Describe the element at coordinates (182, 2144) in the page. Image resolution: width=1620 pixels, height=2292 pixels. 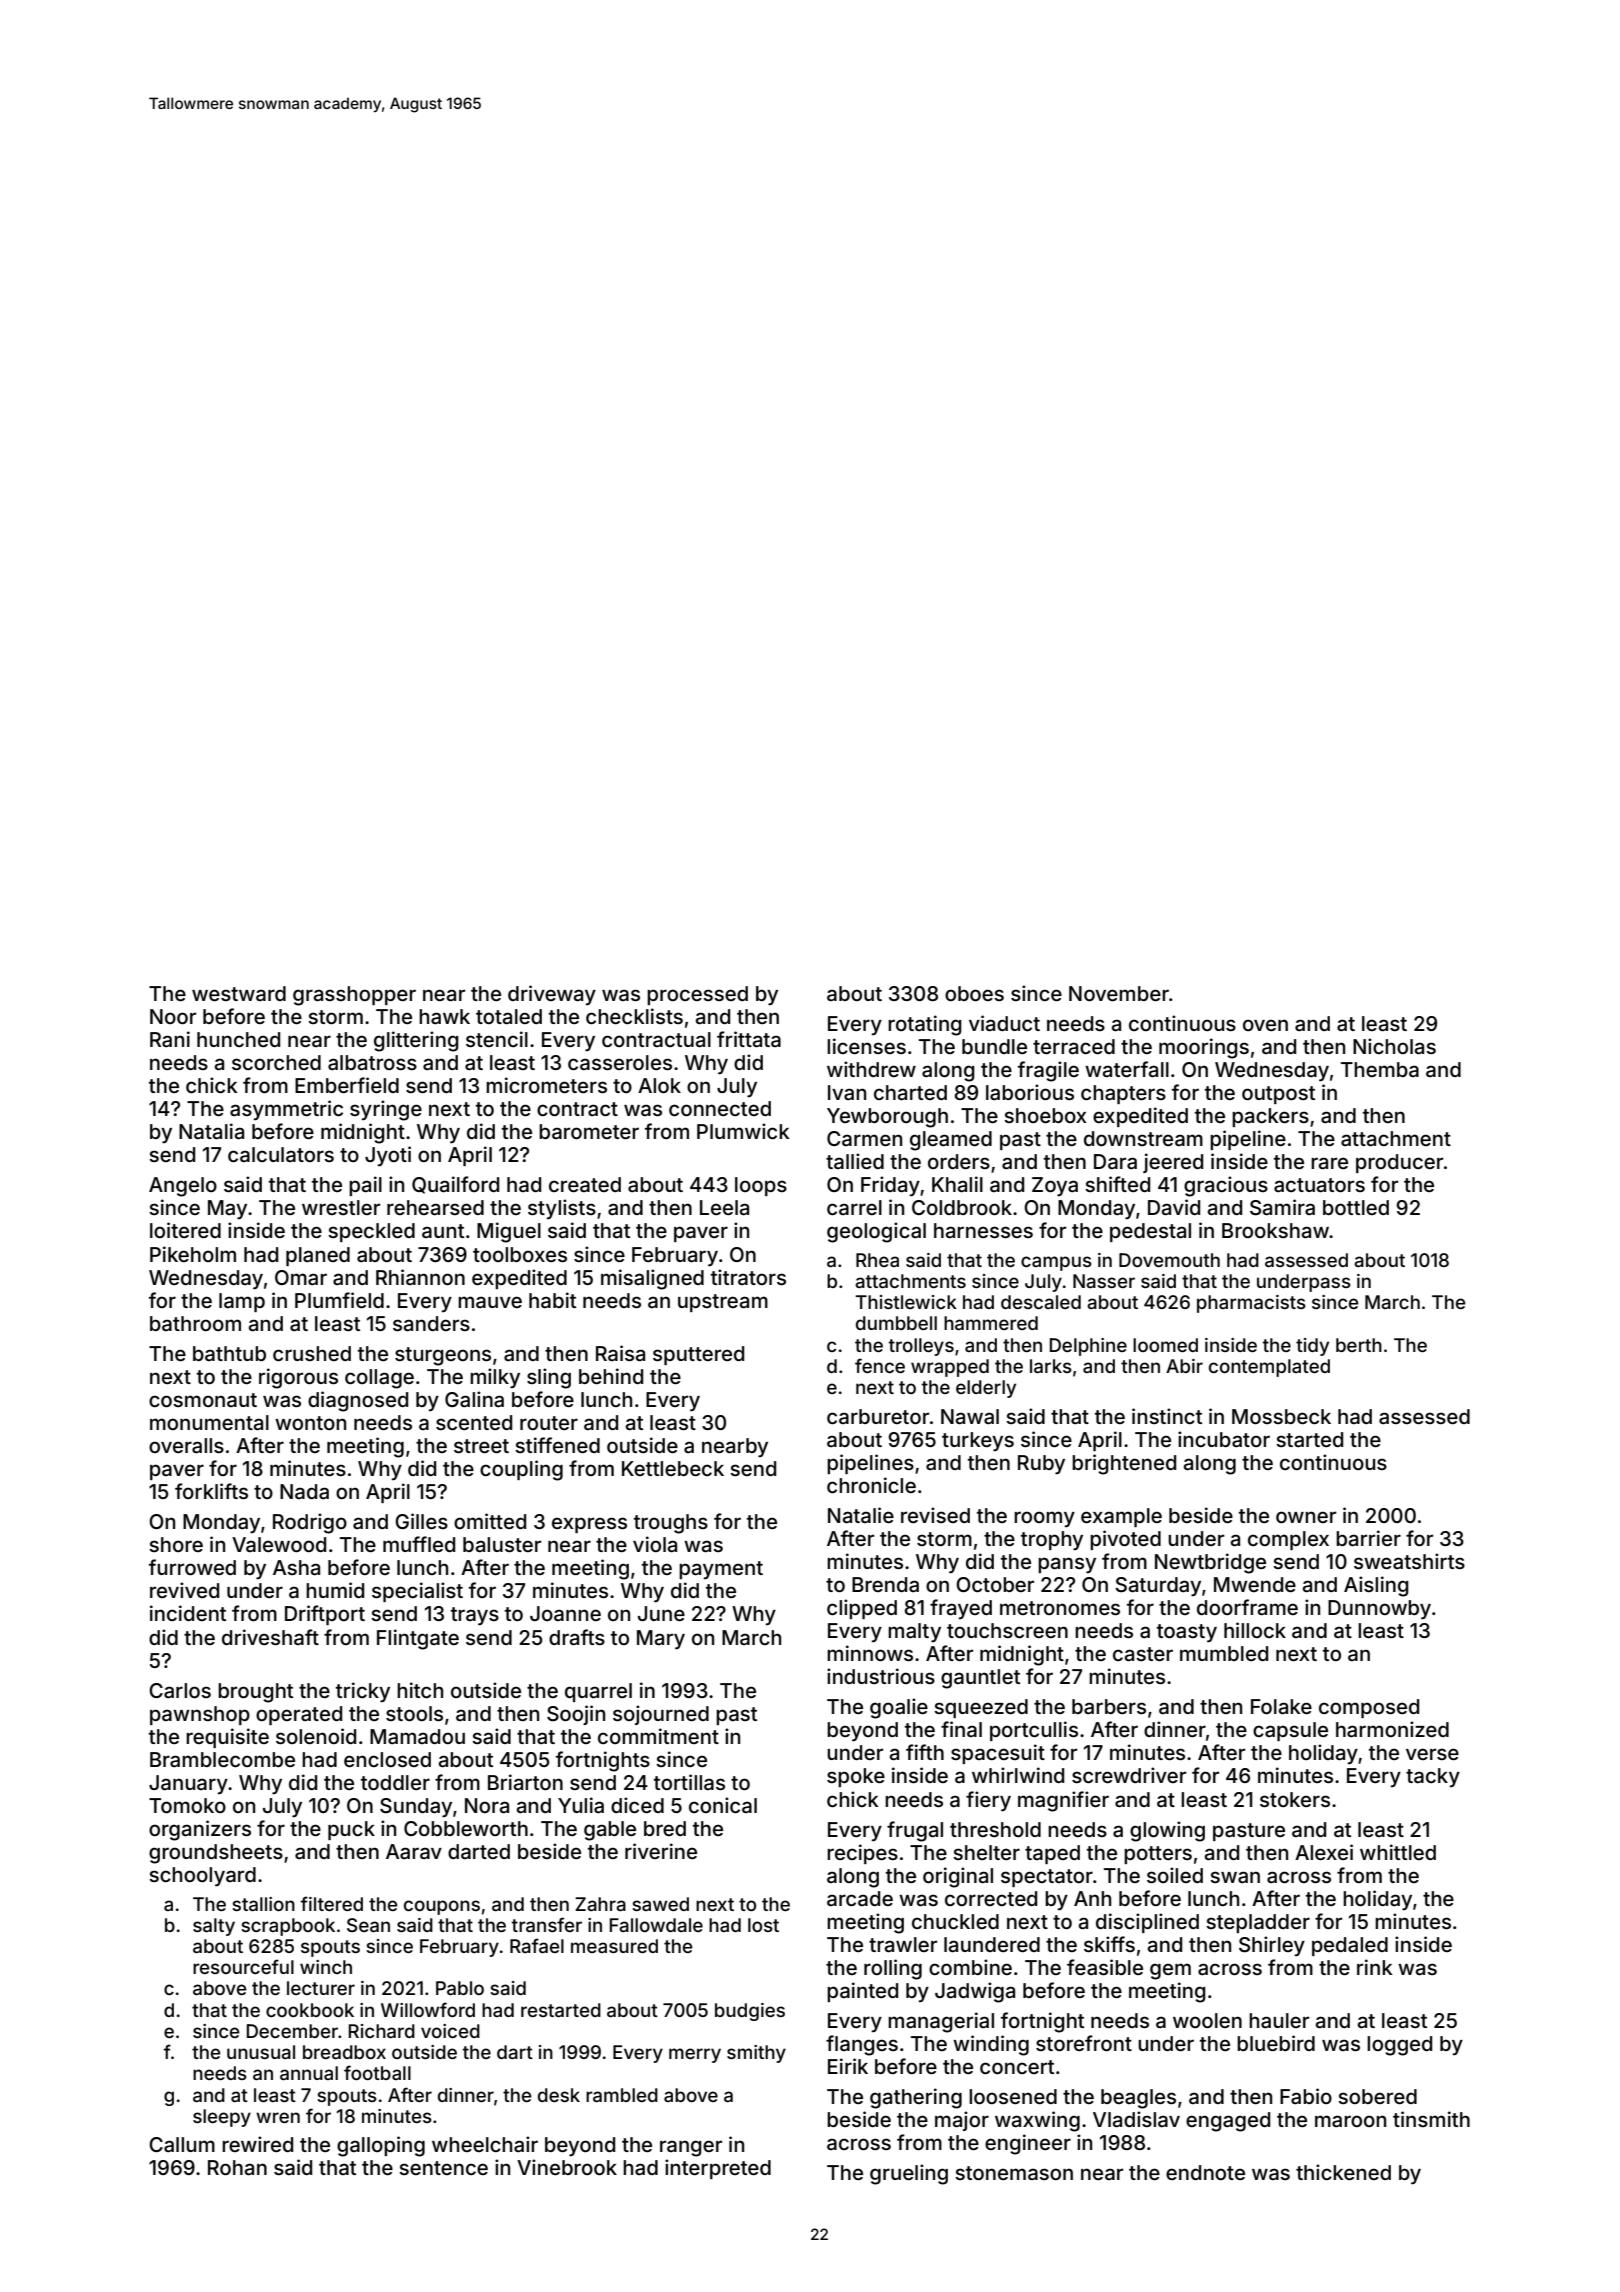
I see `Callum` at that location.
